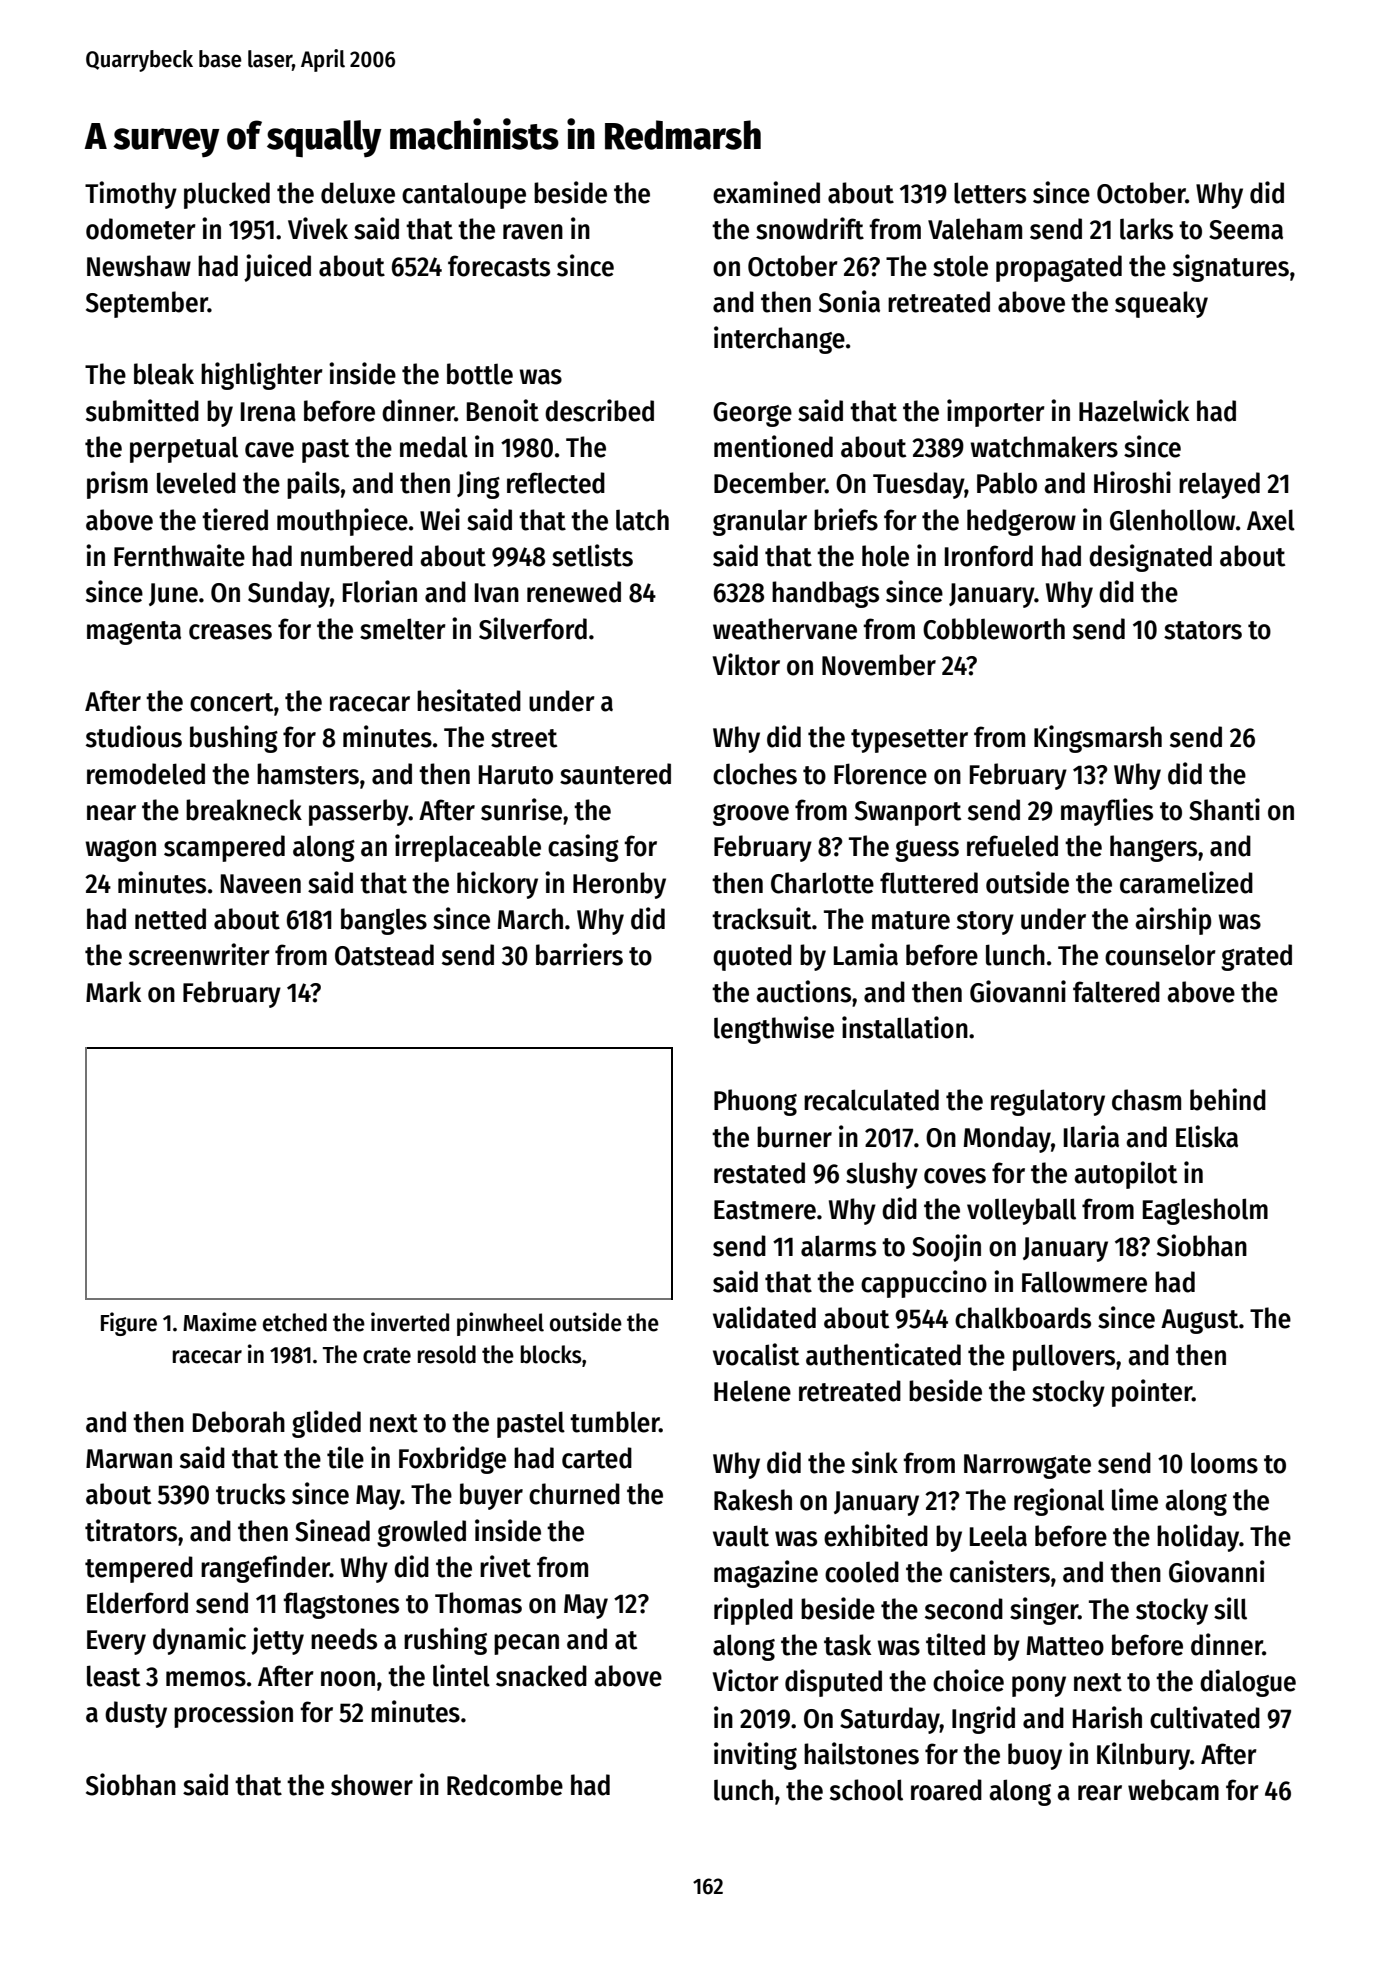 The image size is (1386, 1969). Describe the element at coordinates (1107, 812) in the image. I see `mayflies` at that location.
